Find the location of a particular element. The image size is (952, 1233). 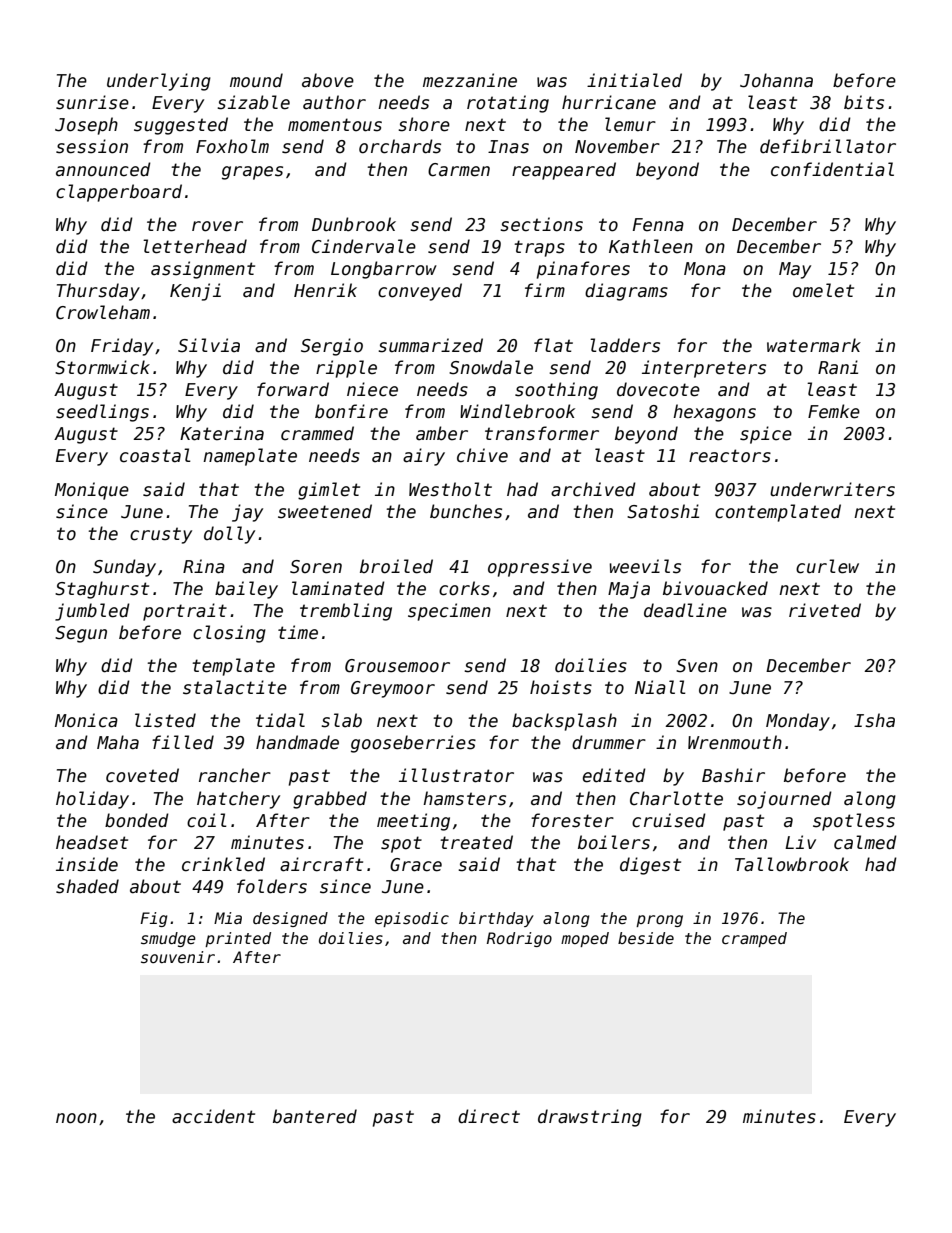

episodic is located at coordinates (412, 919).
